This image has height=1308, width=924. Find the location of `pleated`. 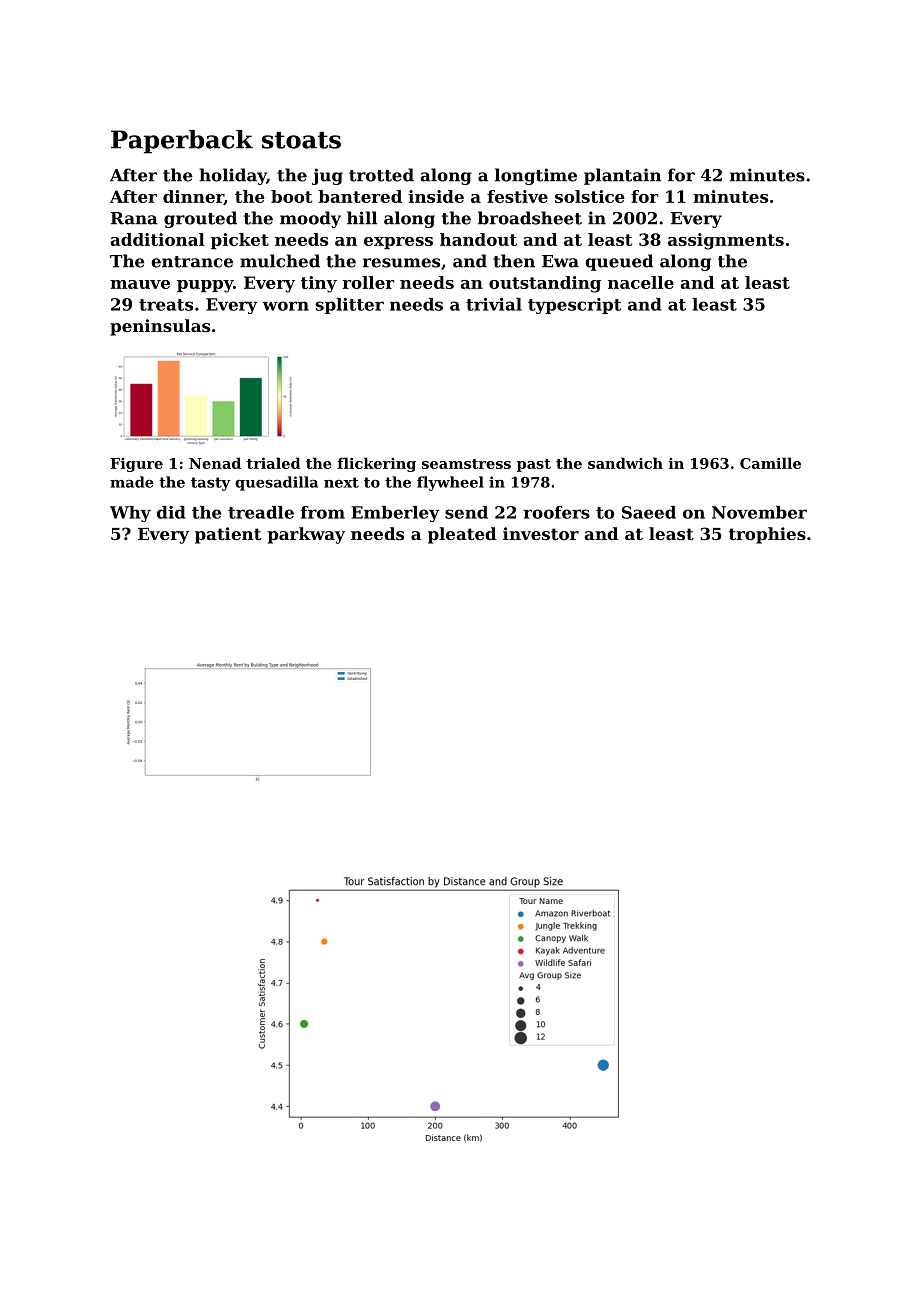

pleated is located at coordinates (462, 535).
